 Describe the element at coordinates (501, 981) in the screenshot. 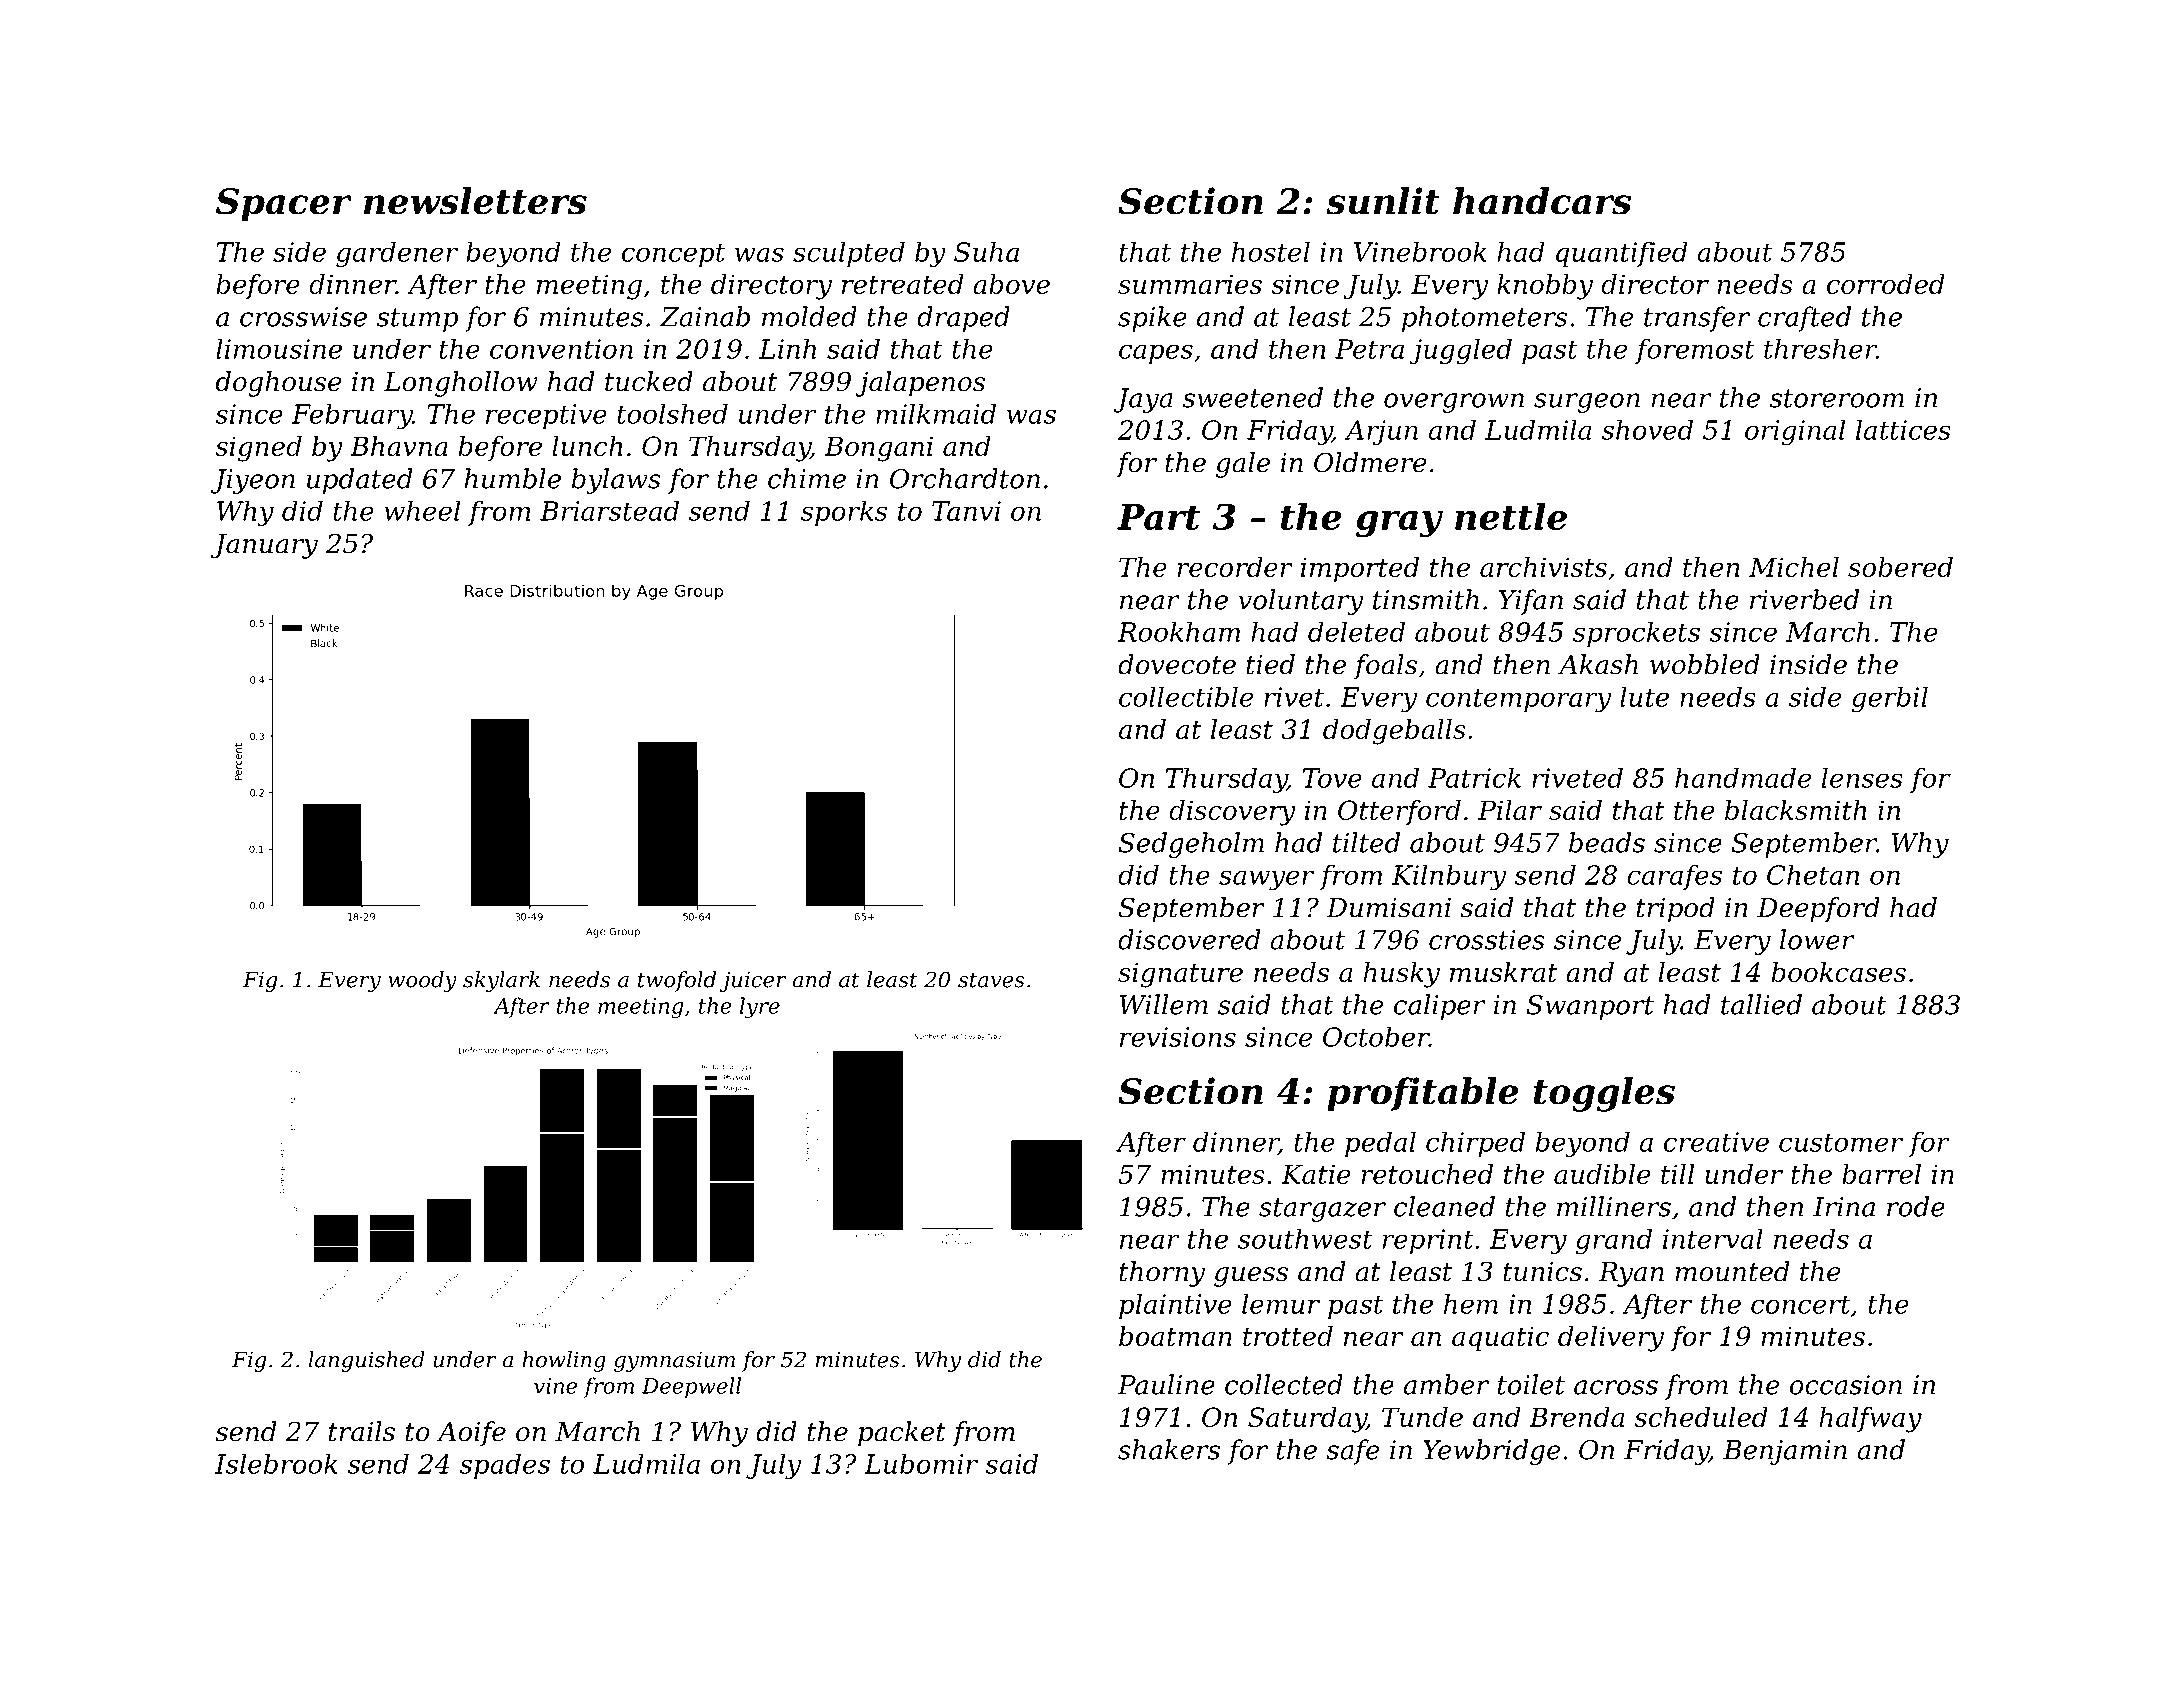

I see `skylark` at that location.
